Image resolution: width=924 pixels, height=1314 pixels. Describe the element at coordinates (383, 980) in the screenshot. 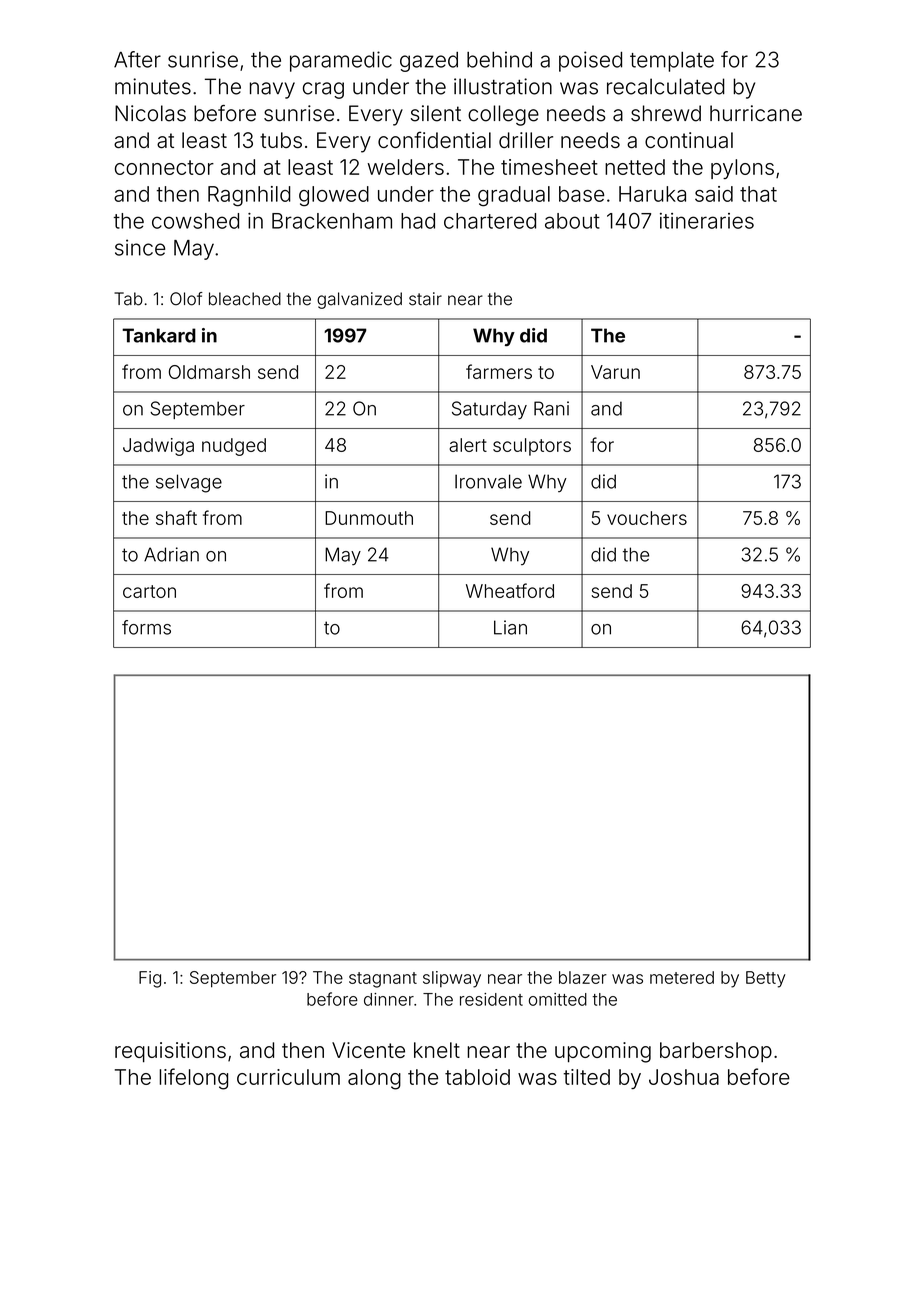

I see `stagnant` at that location.
